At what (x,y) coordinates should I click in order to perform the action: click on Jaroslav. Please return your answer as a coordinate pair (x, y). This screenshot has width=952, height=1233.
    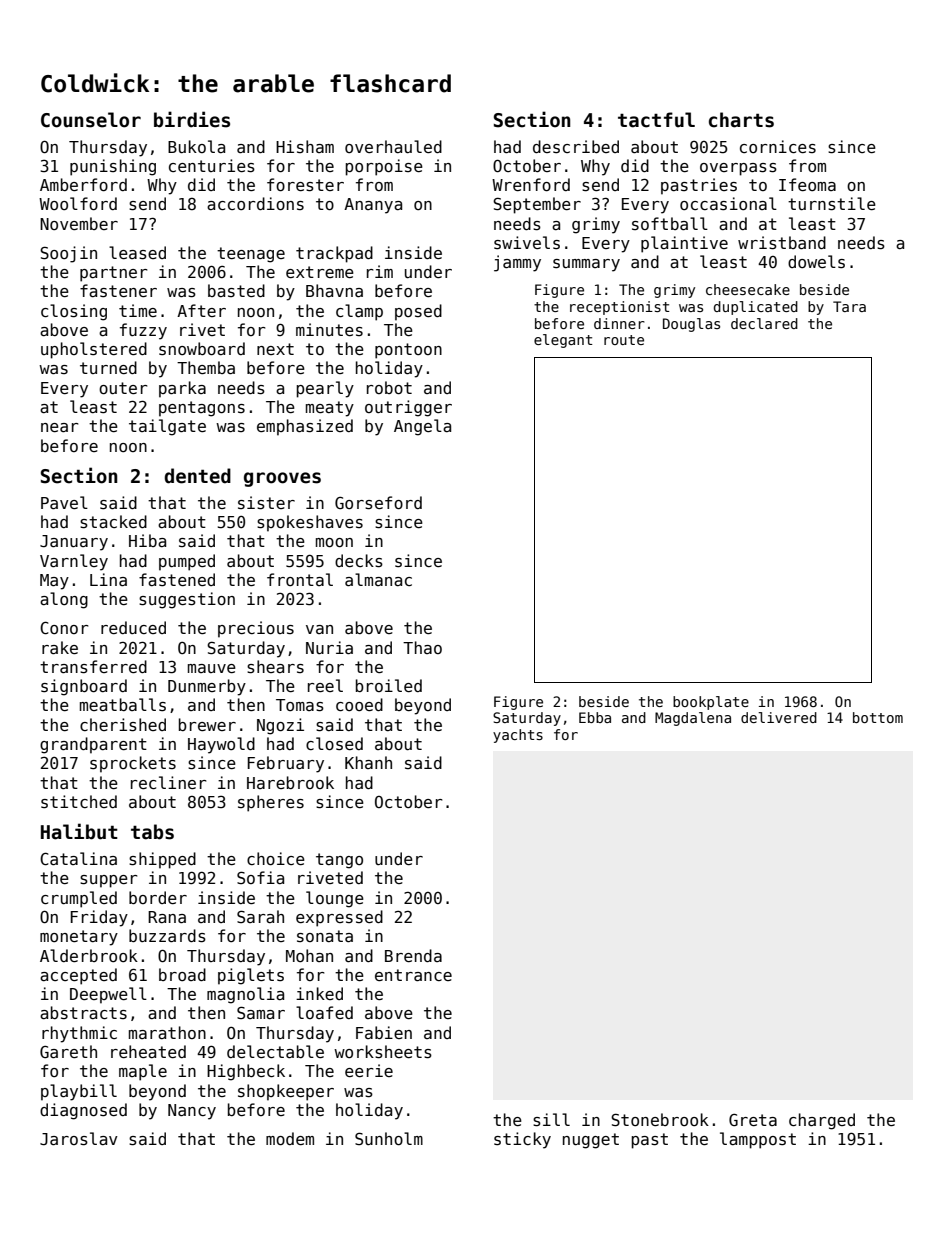
    Looking at the image, I should click on (79, 1139).
